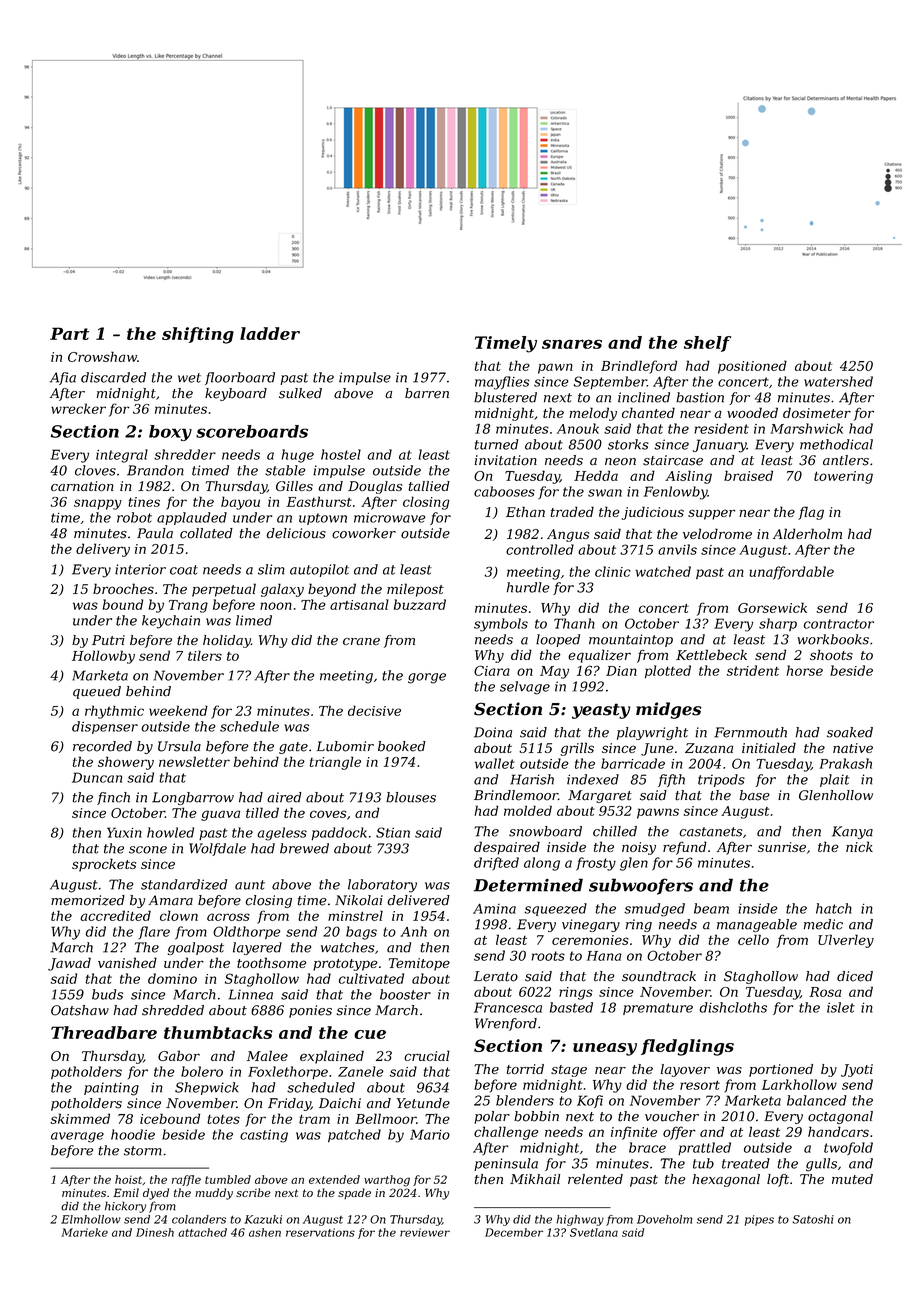  I want to click on Gabor, so click(179, 1055).
